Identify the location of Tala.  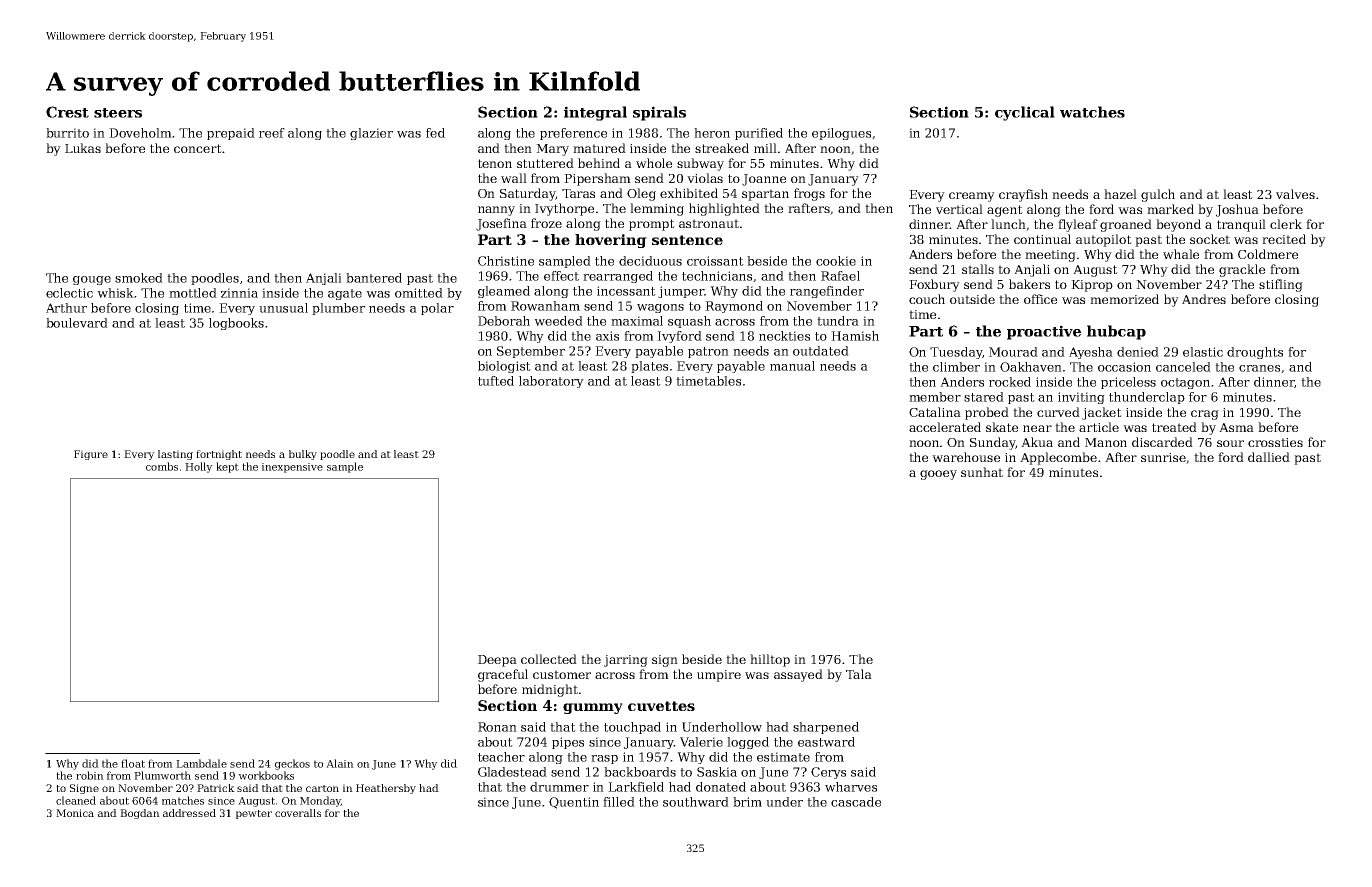
(859, 674).
